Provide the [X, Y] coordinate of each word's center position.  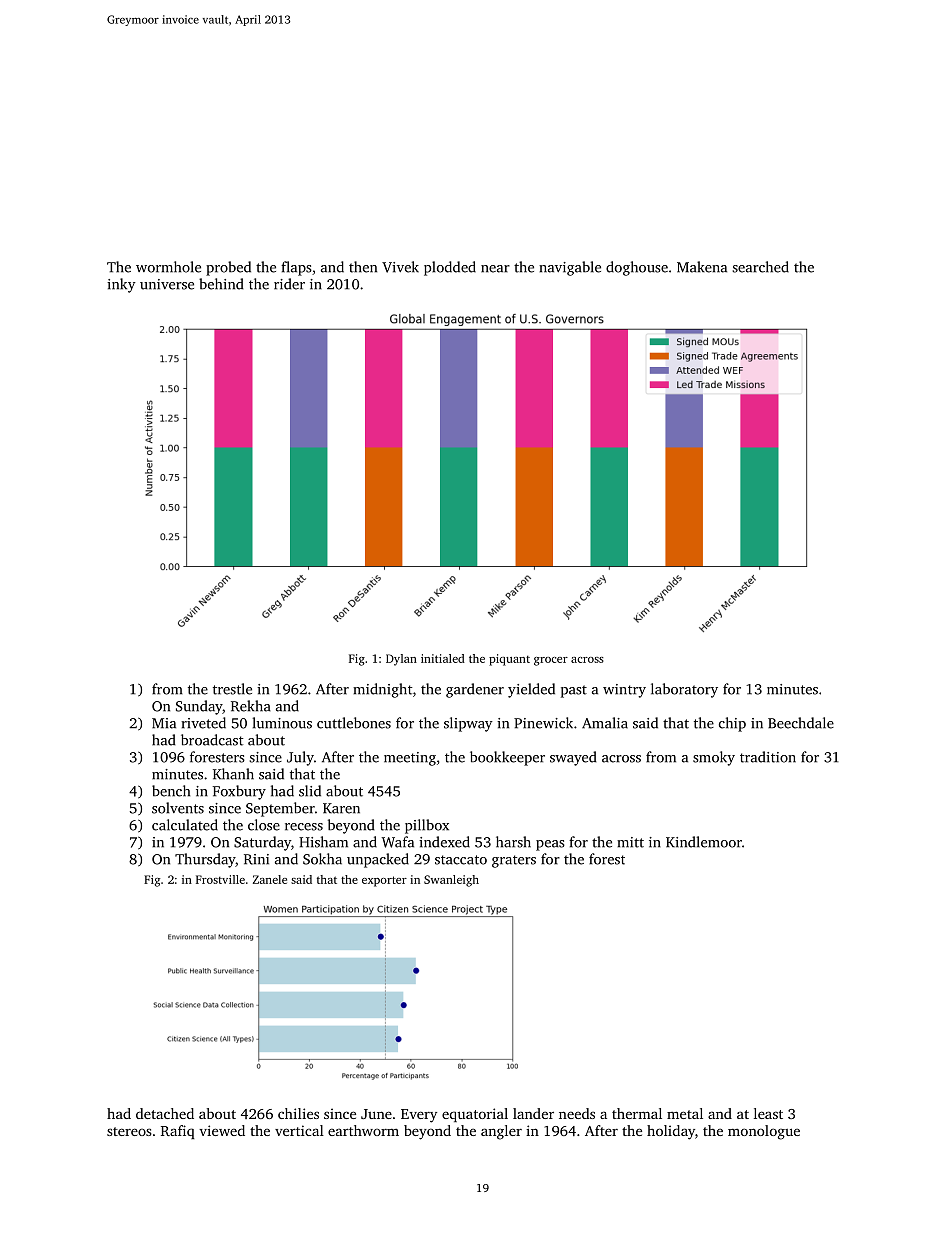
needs [577, 1113]
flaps [296, 268]
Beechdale [801, 723]
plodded [450, 268]
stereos [129, 1131]
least [768, 1113]
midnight [382, 690]
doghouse [637, 268]
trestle [232, 689]
